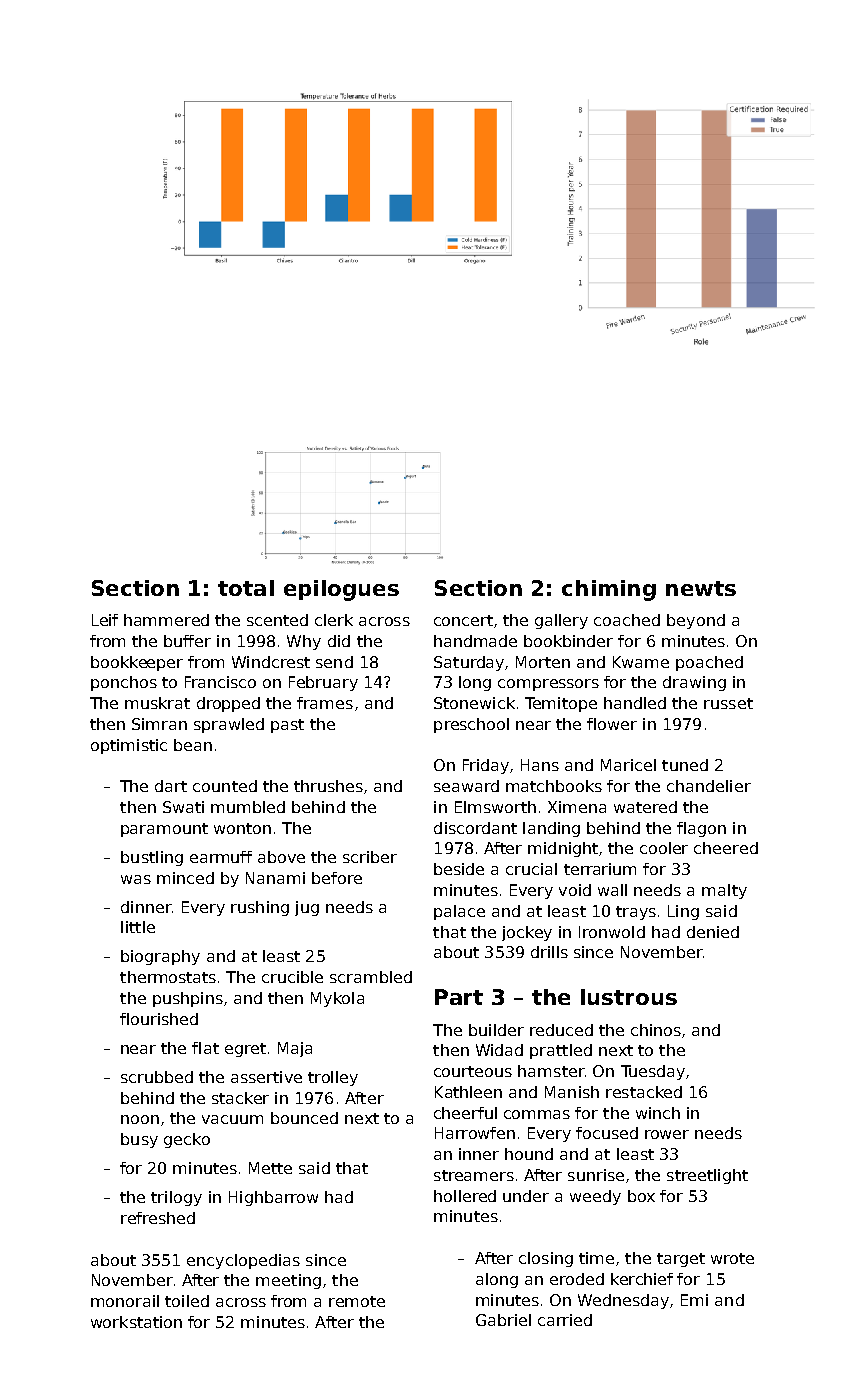 The image size is (849, 1400). I want to click on Part, so click(459, 997).
